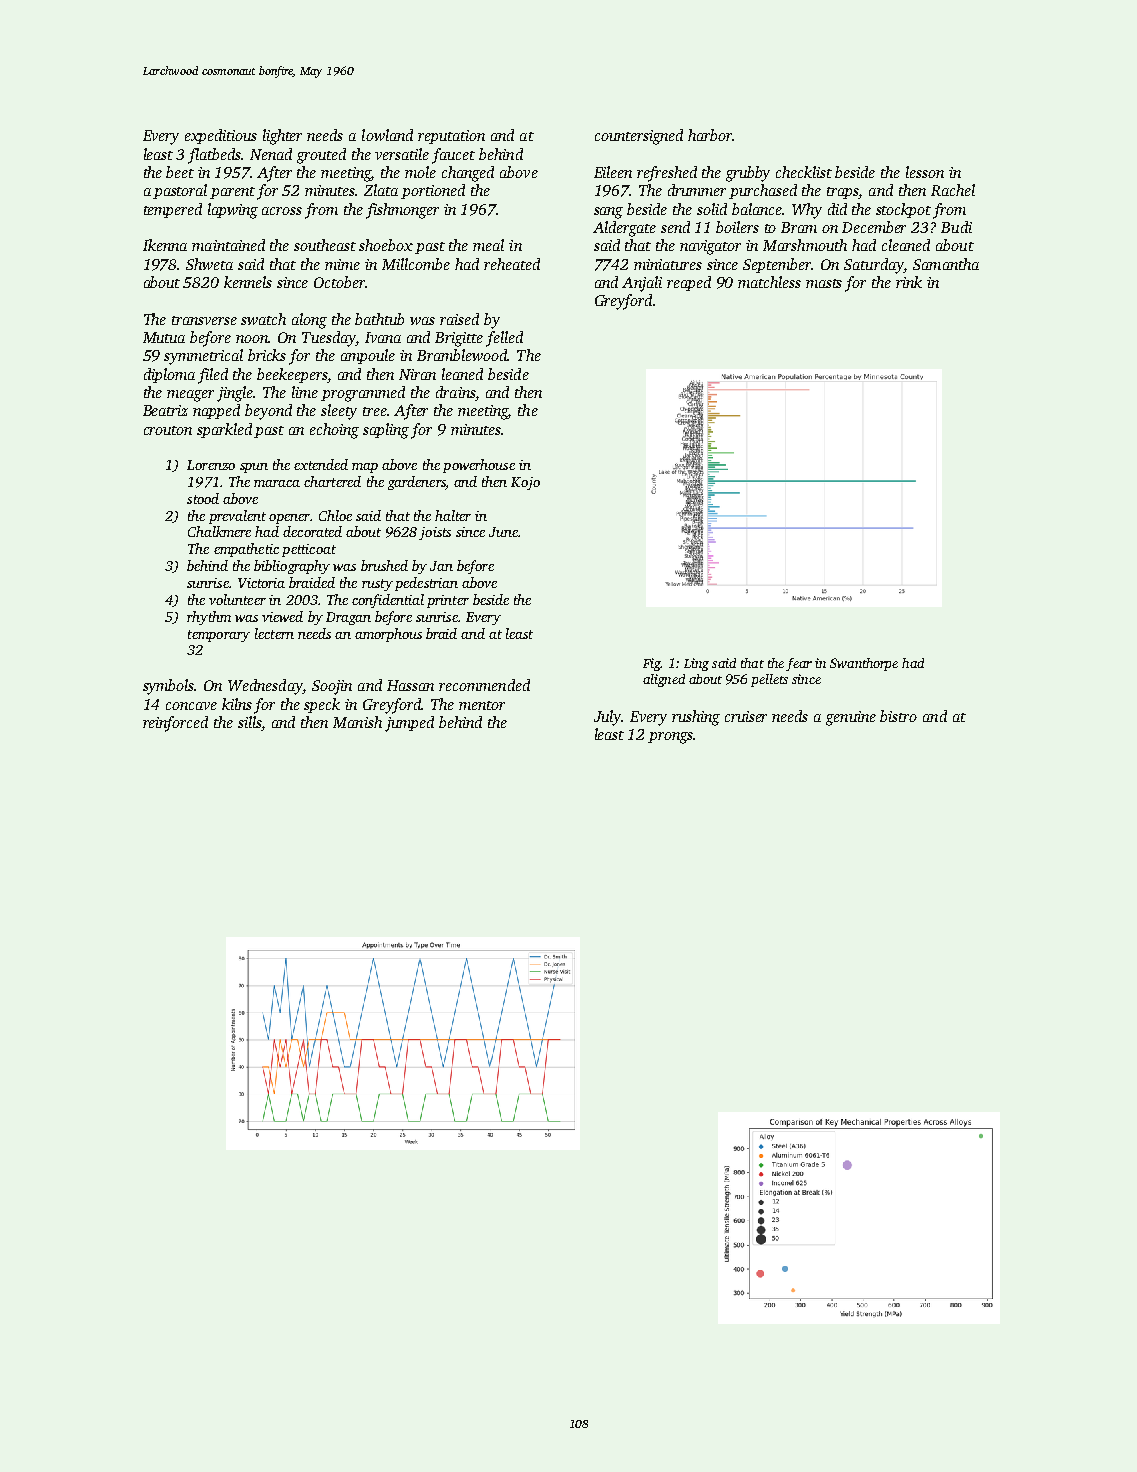 This page has width=1137, height=1472. Describe the element at coordinates (402, 154) in the page. I see `versatile` at that location.
